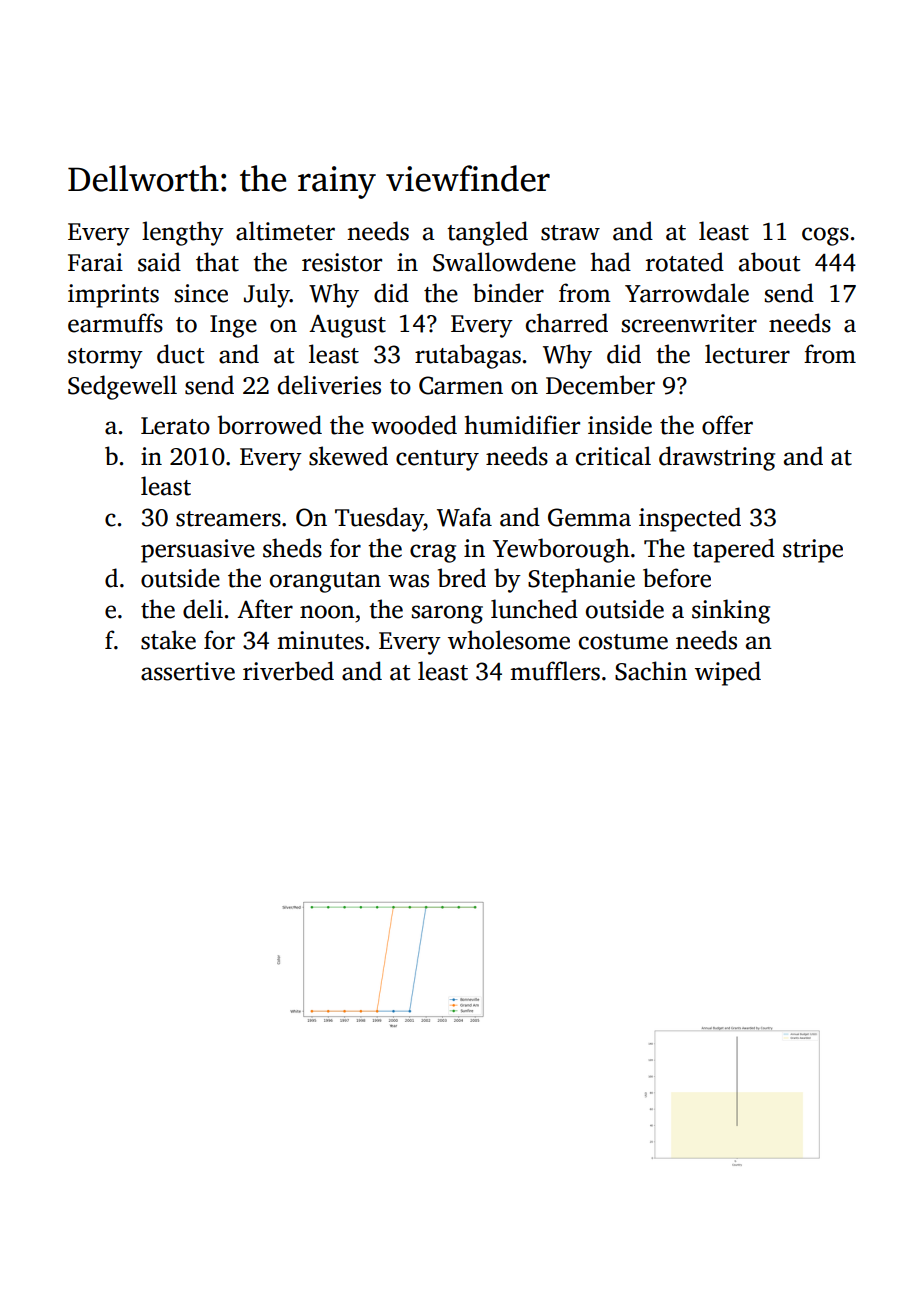 The width and height of the image is (924, 1311). What do you see at coordinates (689, 323) in the image?
I see `screenwriter` at bounding box center [689, 323].
